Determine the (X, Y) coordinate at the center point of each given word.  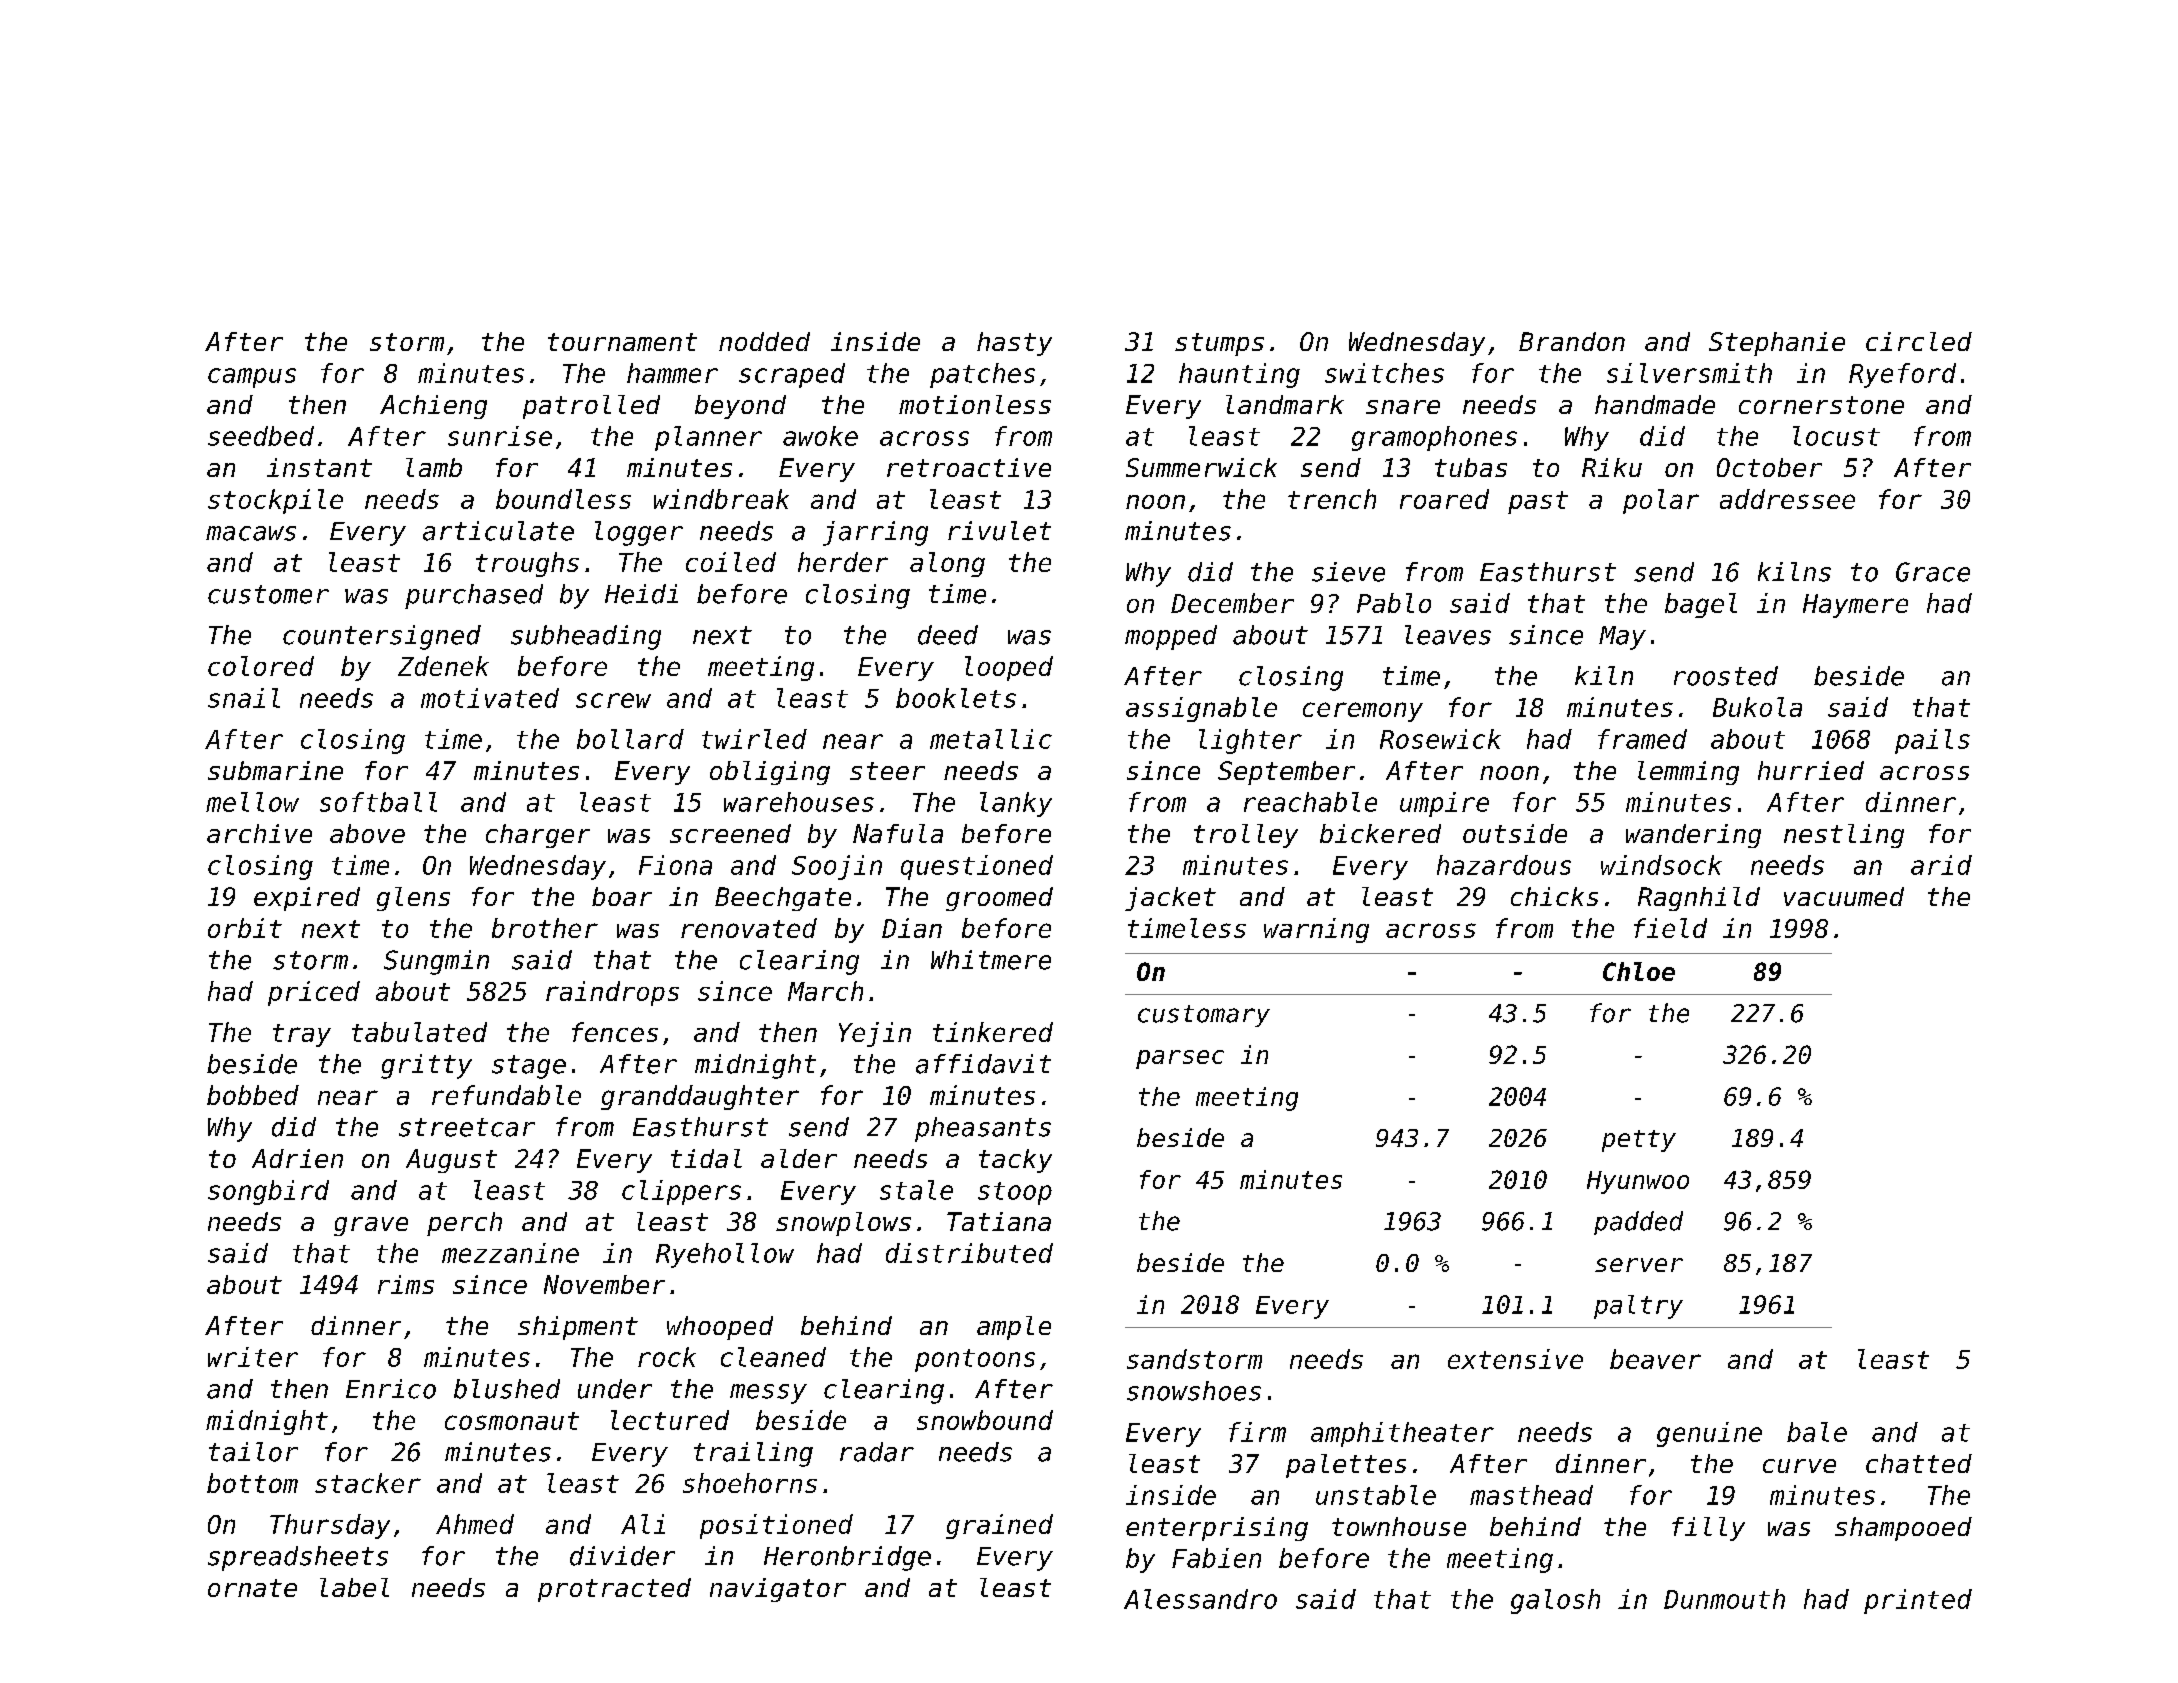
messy (768, 1394)
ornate (252, 1588)
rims (406, 1284)
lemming (1688, 773)
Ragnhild (1699, 899)
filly (1708, 1529)
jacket (1170, 899)
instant (319, 467)
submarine (275, 770)
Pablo (1394, 603)
